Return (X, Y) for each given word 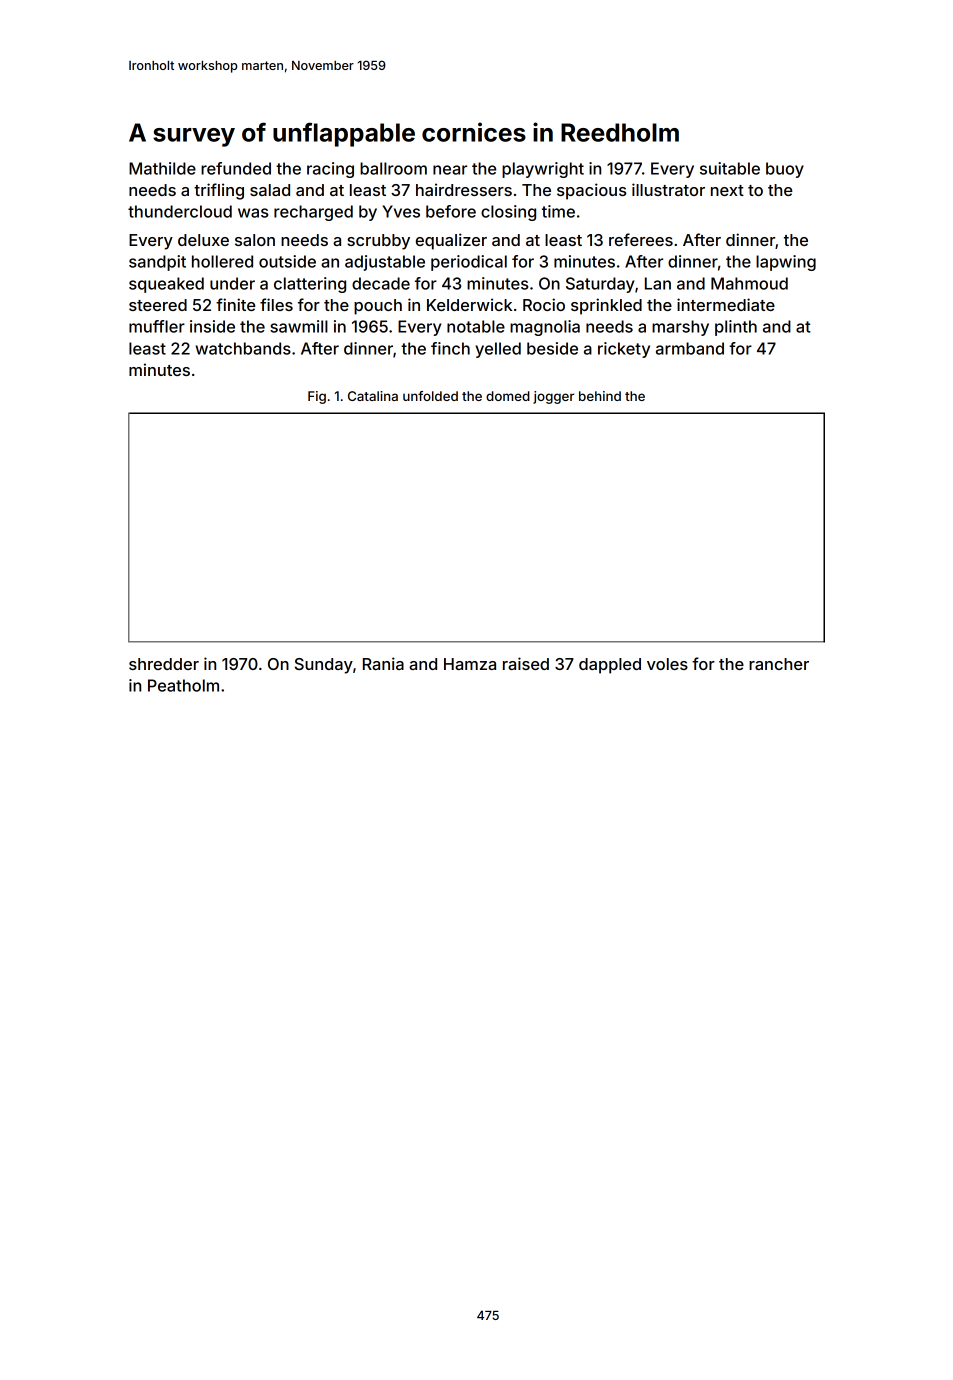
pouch (378, 307)
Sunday (324, 666)
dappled (610, 666)
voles (667, 664)
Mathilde (162, 168)
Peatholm (183, 685)
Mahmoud (749, 283)
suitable (730, 168)
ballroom (393, 168)
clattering (310, 285)
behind (600, 396)
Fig (317, 397)
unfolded (430, 396)
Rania (383, 663)
